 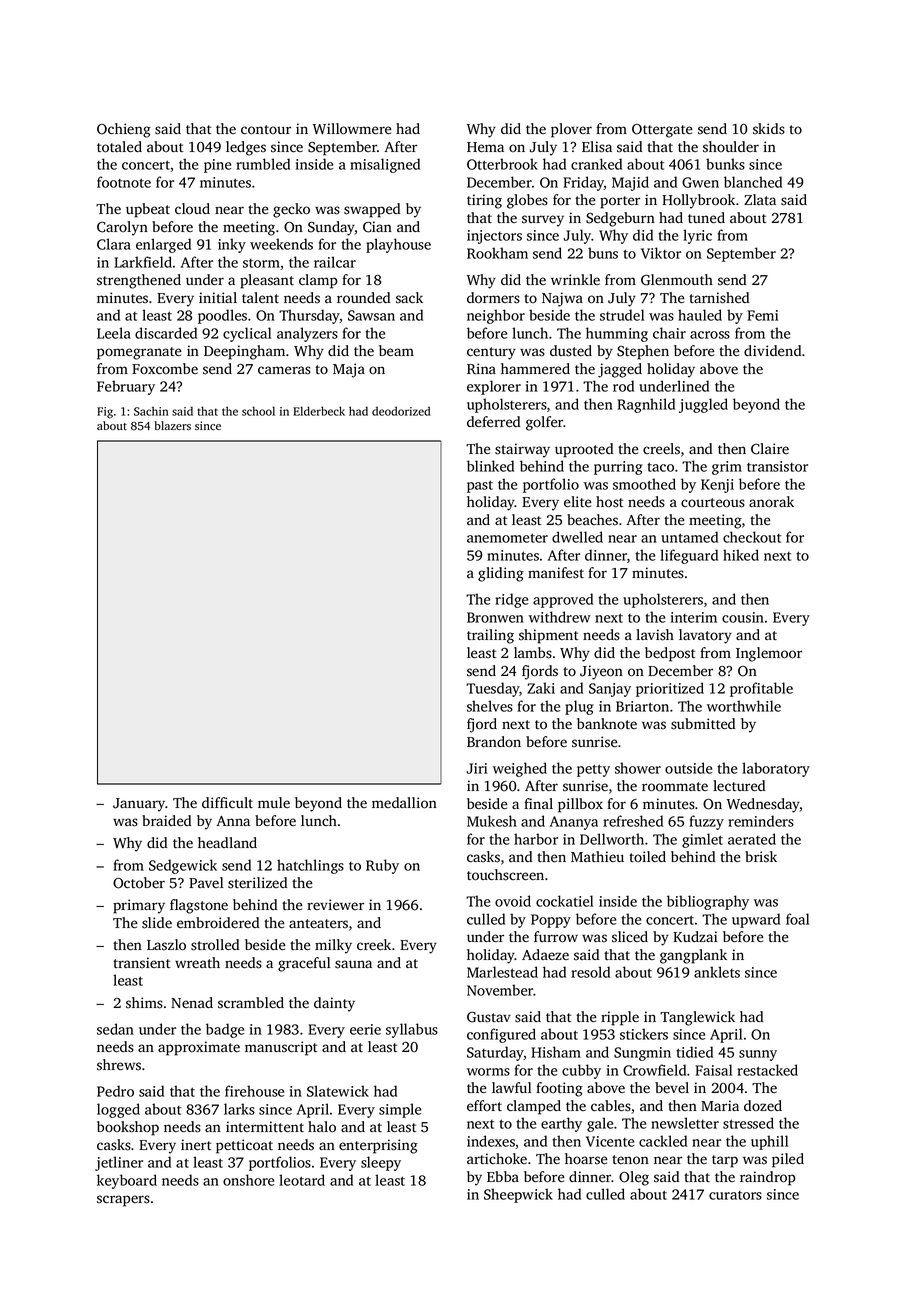 What do you see at coordinates (485, 147) in the page?
I see `Hema` at bounding box center [485, 147].
